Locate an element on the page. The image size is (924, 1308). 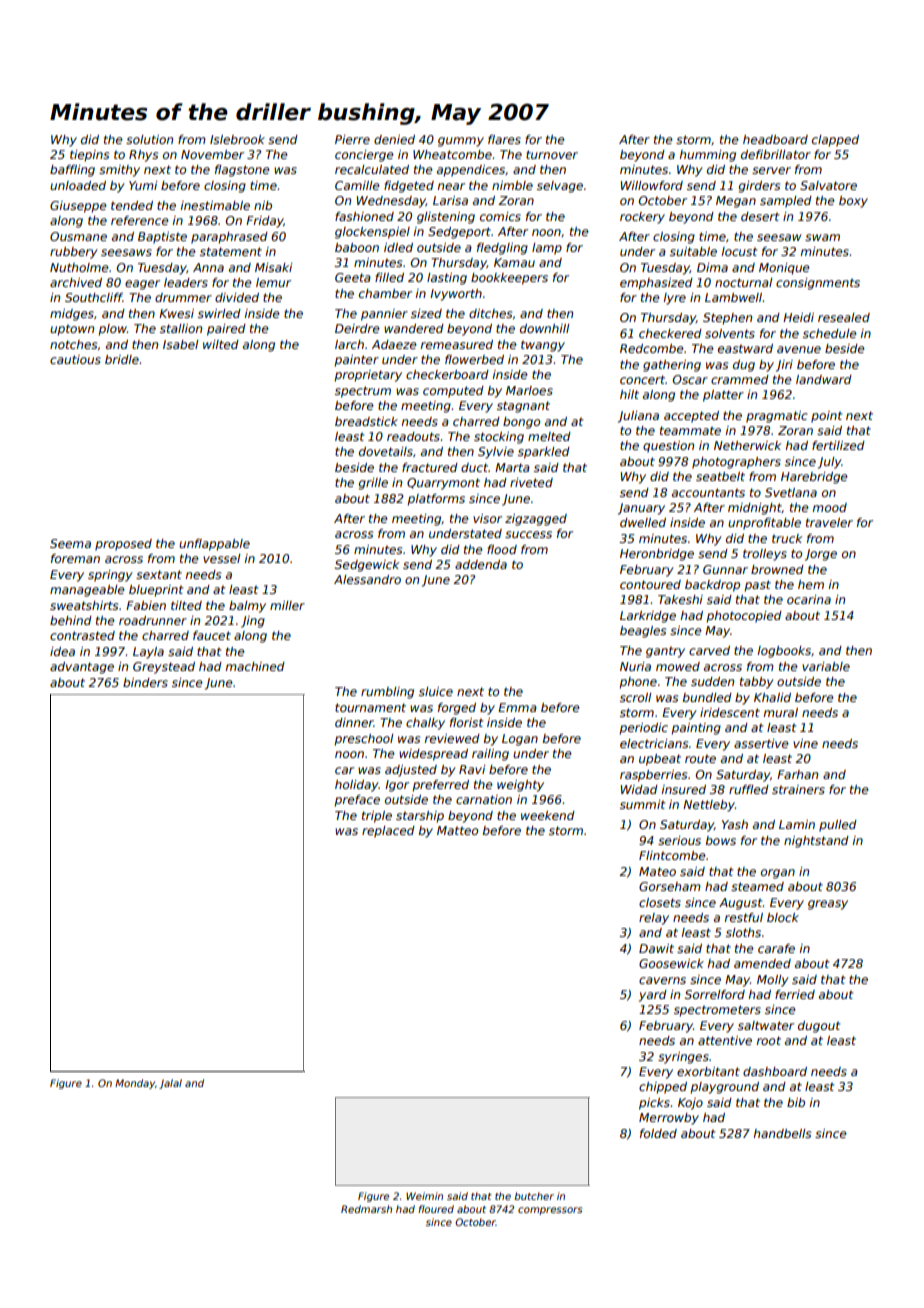
traveler is located at coordinates (829, 522).
